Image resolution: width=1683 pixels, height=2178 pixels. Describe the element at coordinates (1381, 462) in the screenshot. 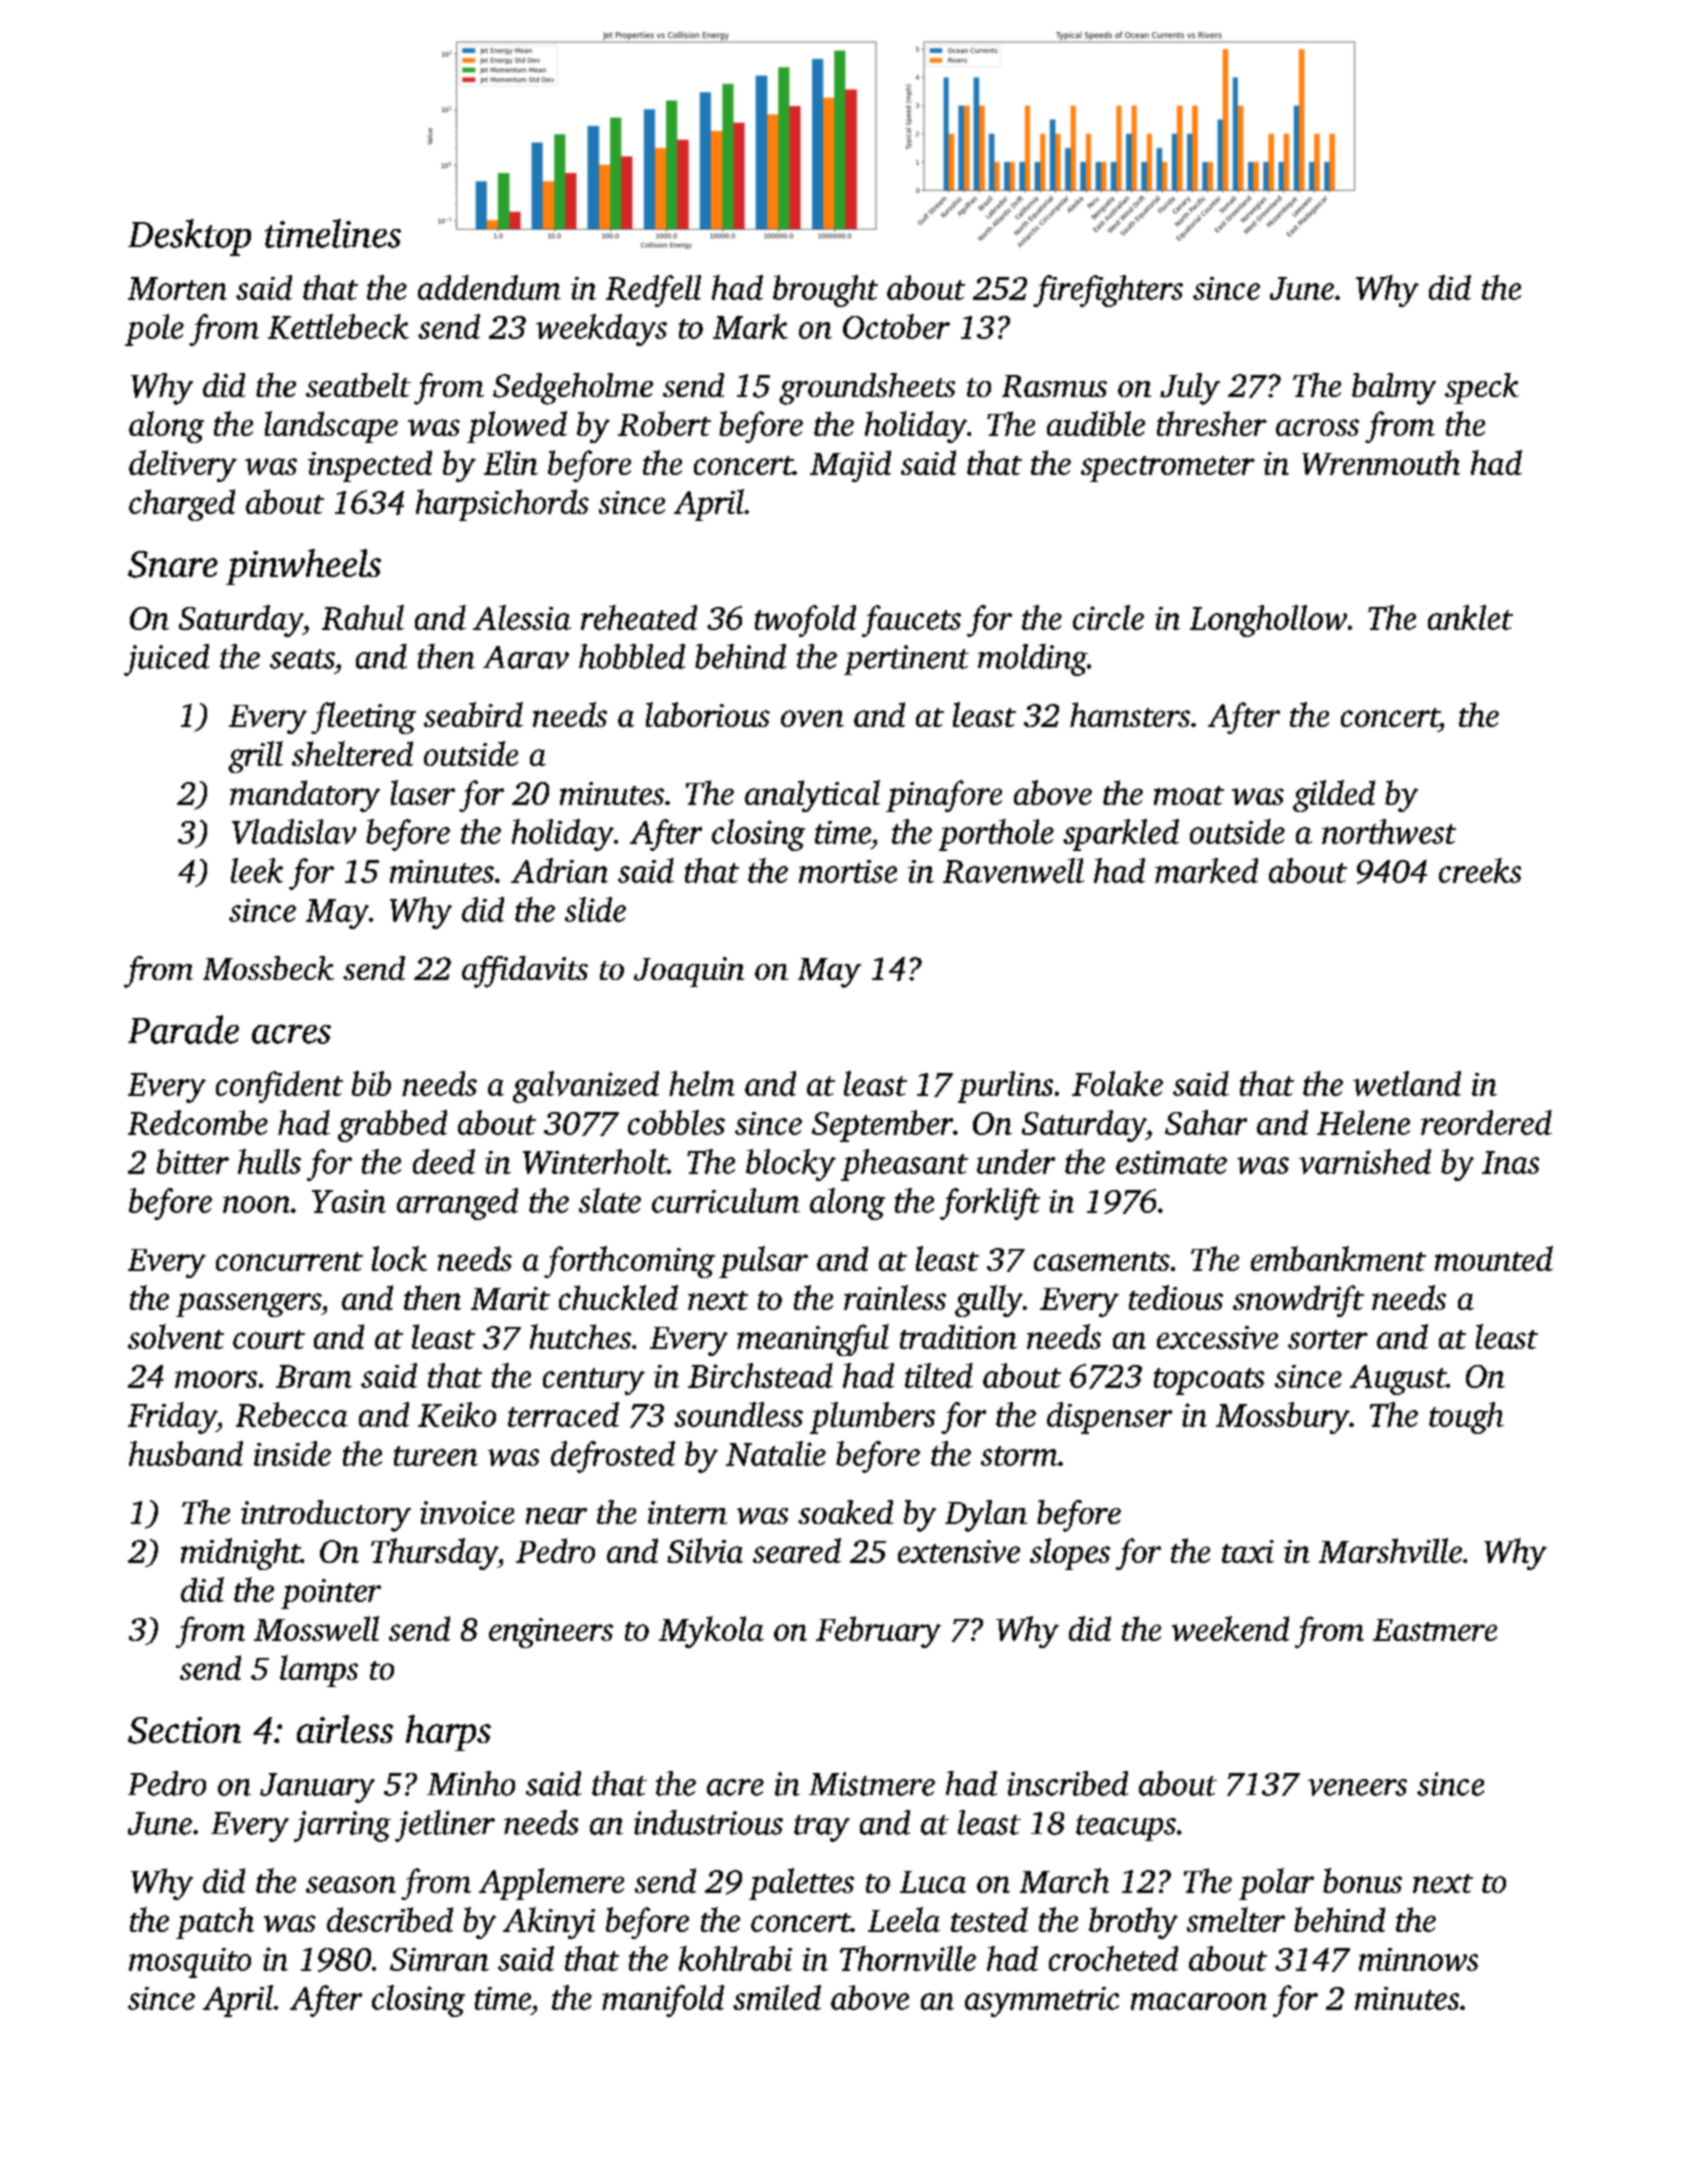

I see `Wrenmouth` at that location.
